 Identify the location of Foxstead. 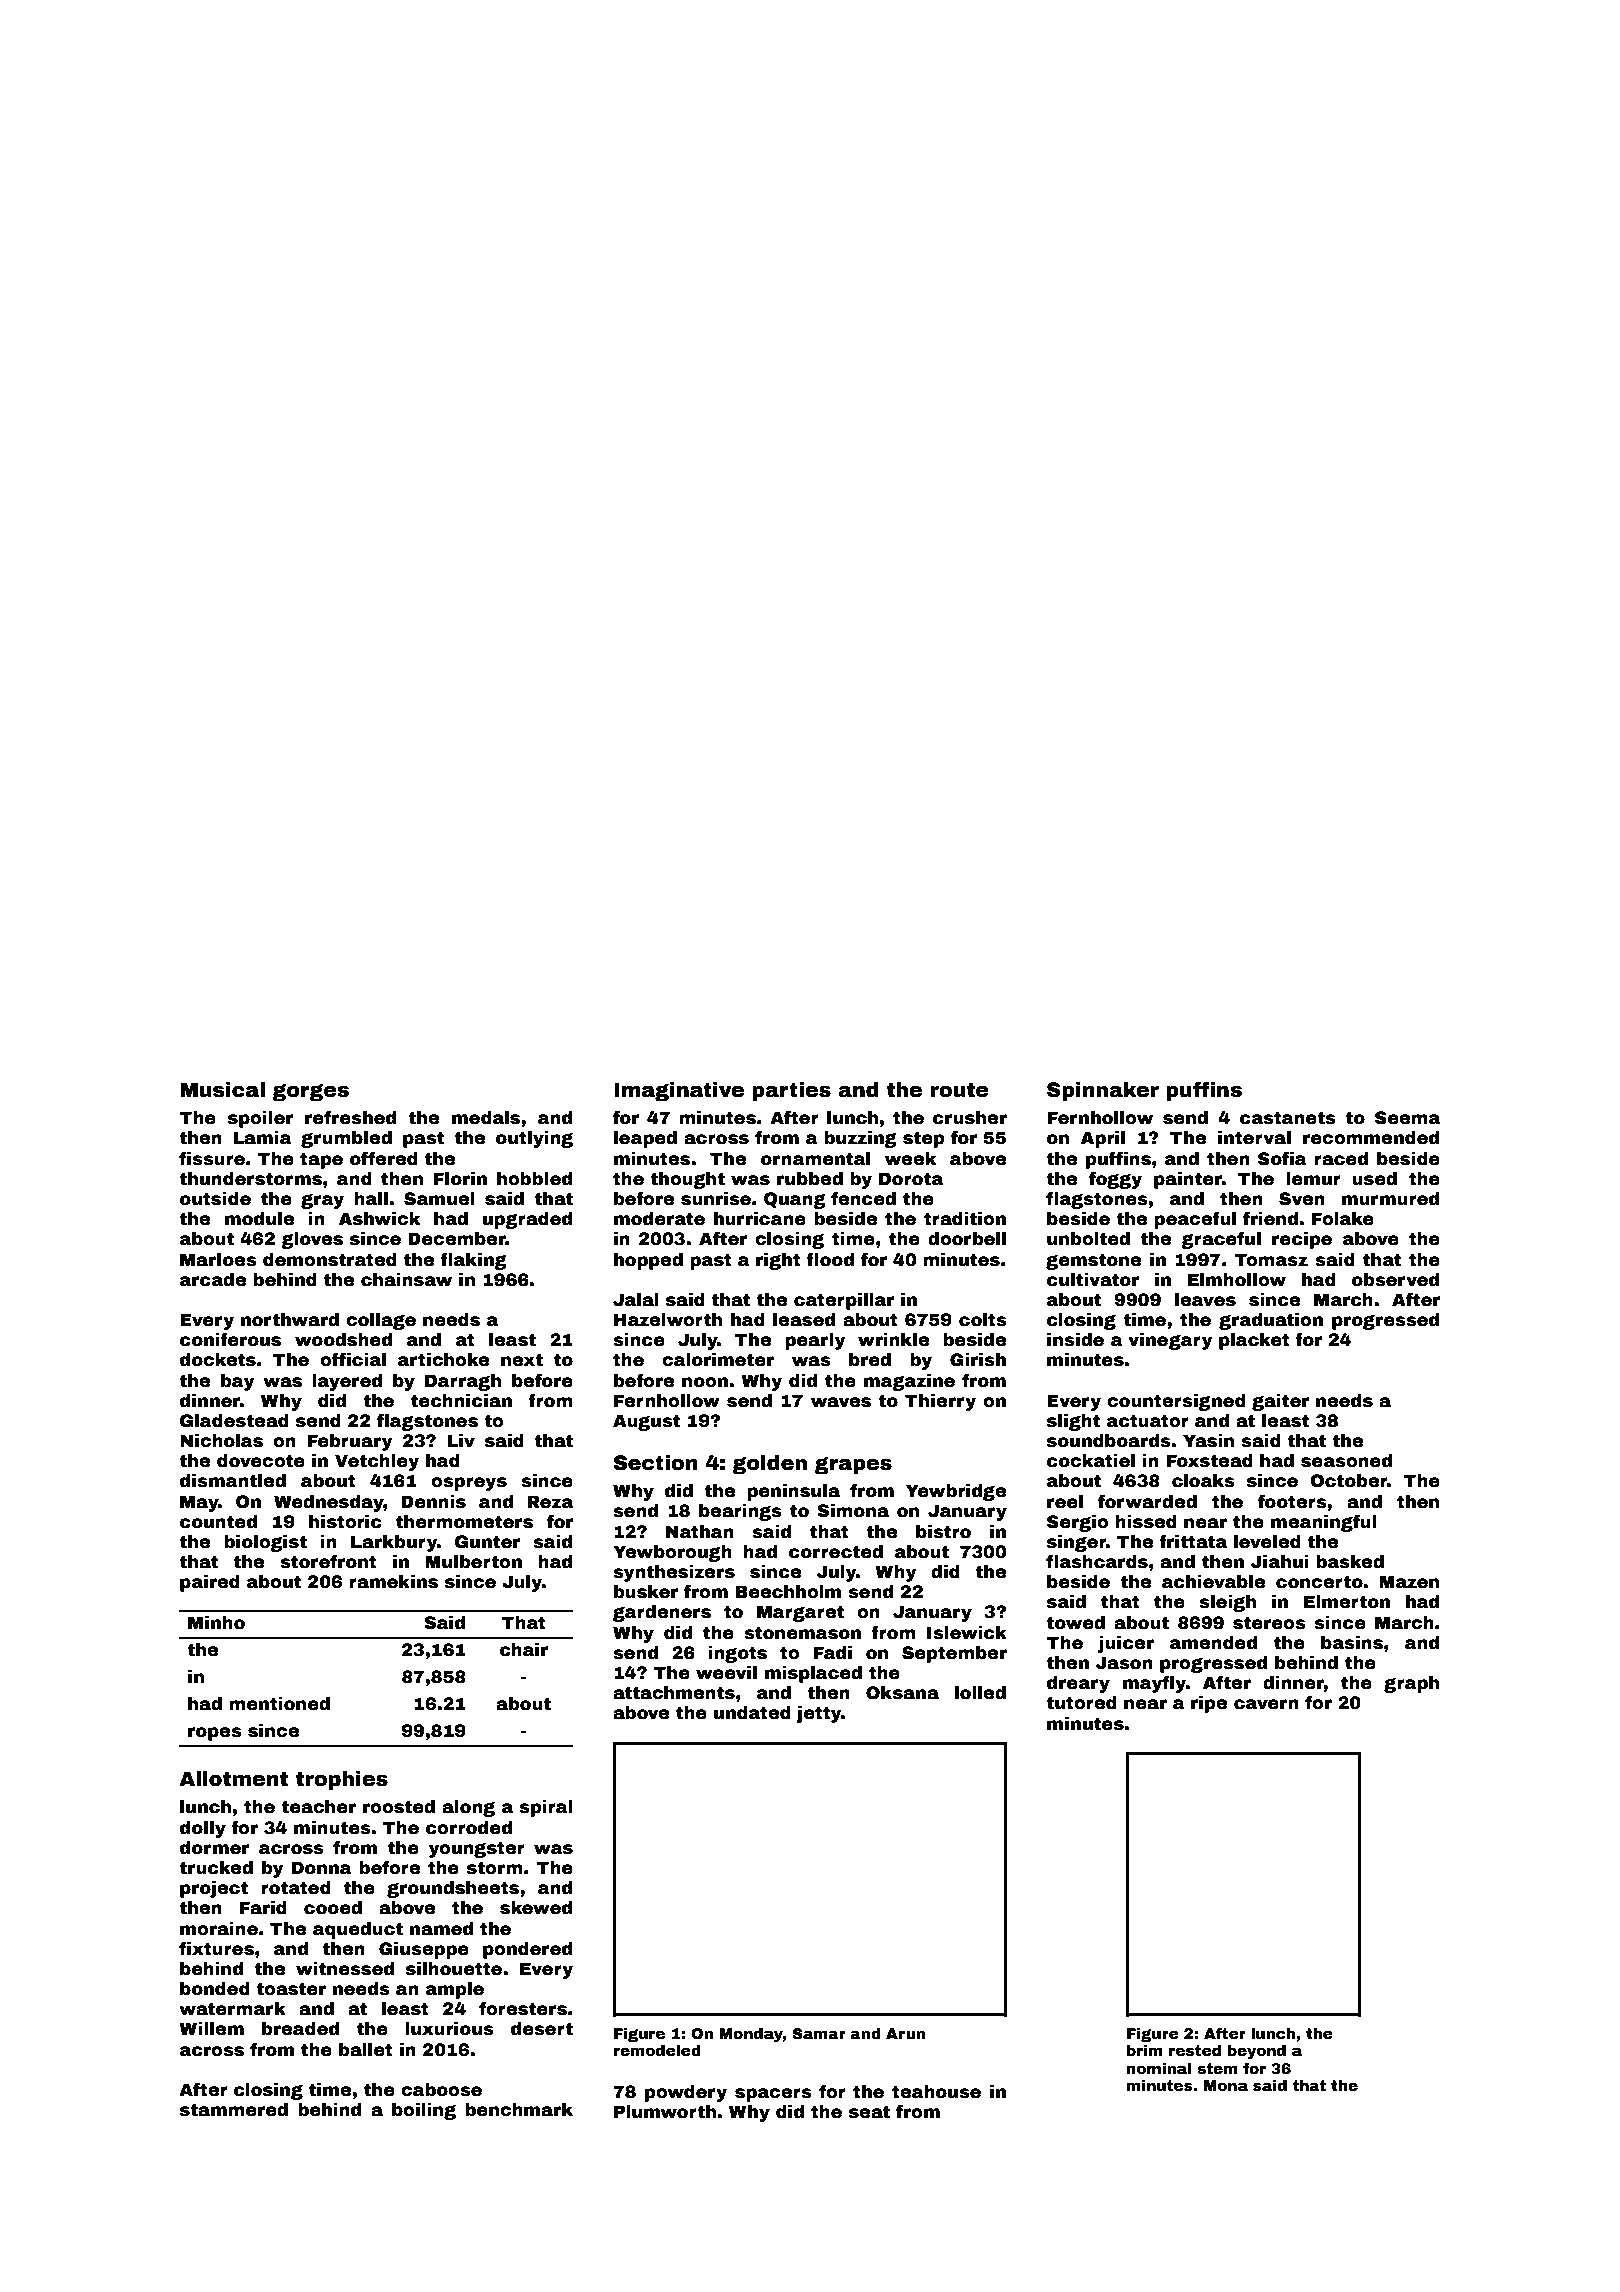
(1209, 1461).
